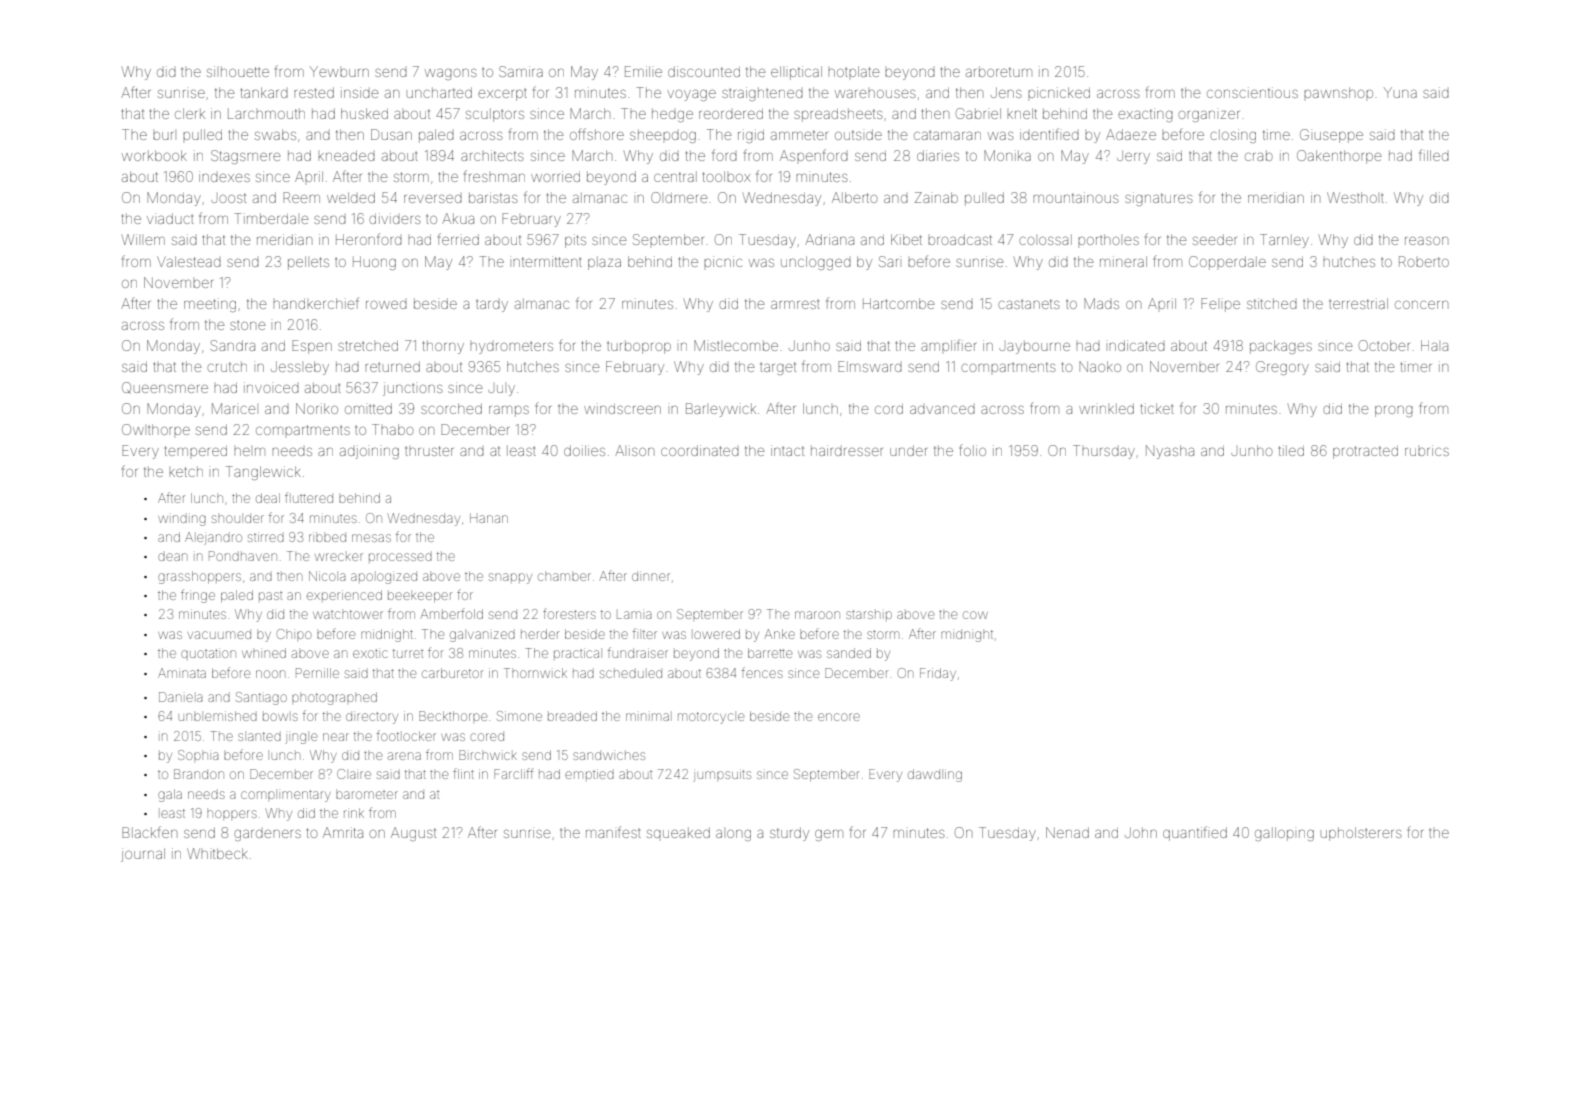  Describe the element at coordinates (975, 615) in the document. I see `cow` at that location.
